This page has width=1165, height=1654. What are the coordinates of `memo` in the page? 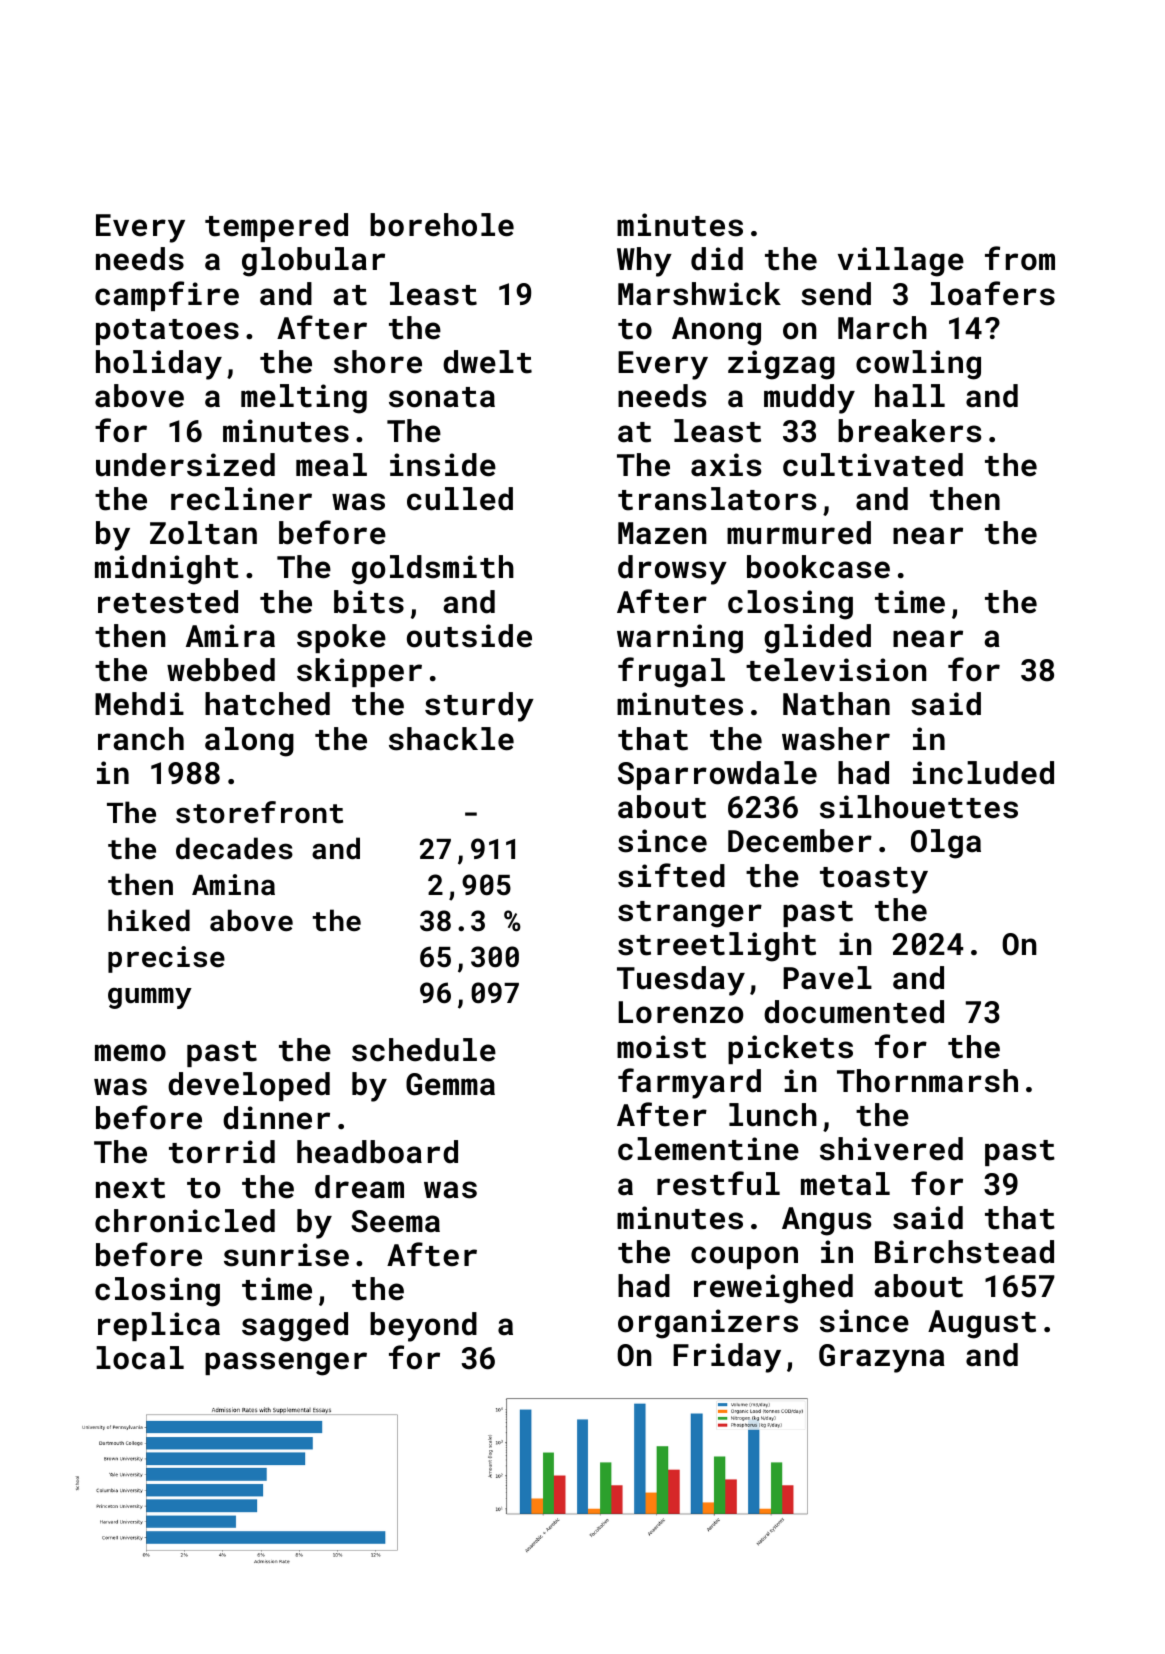 It's located at (130, 1053).
